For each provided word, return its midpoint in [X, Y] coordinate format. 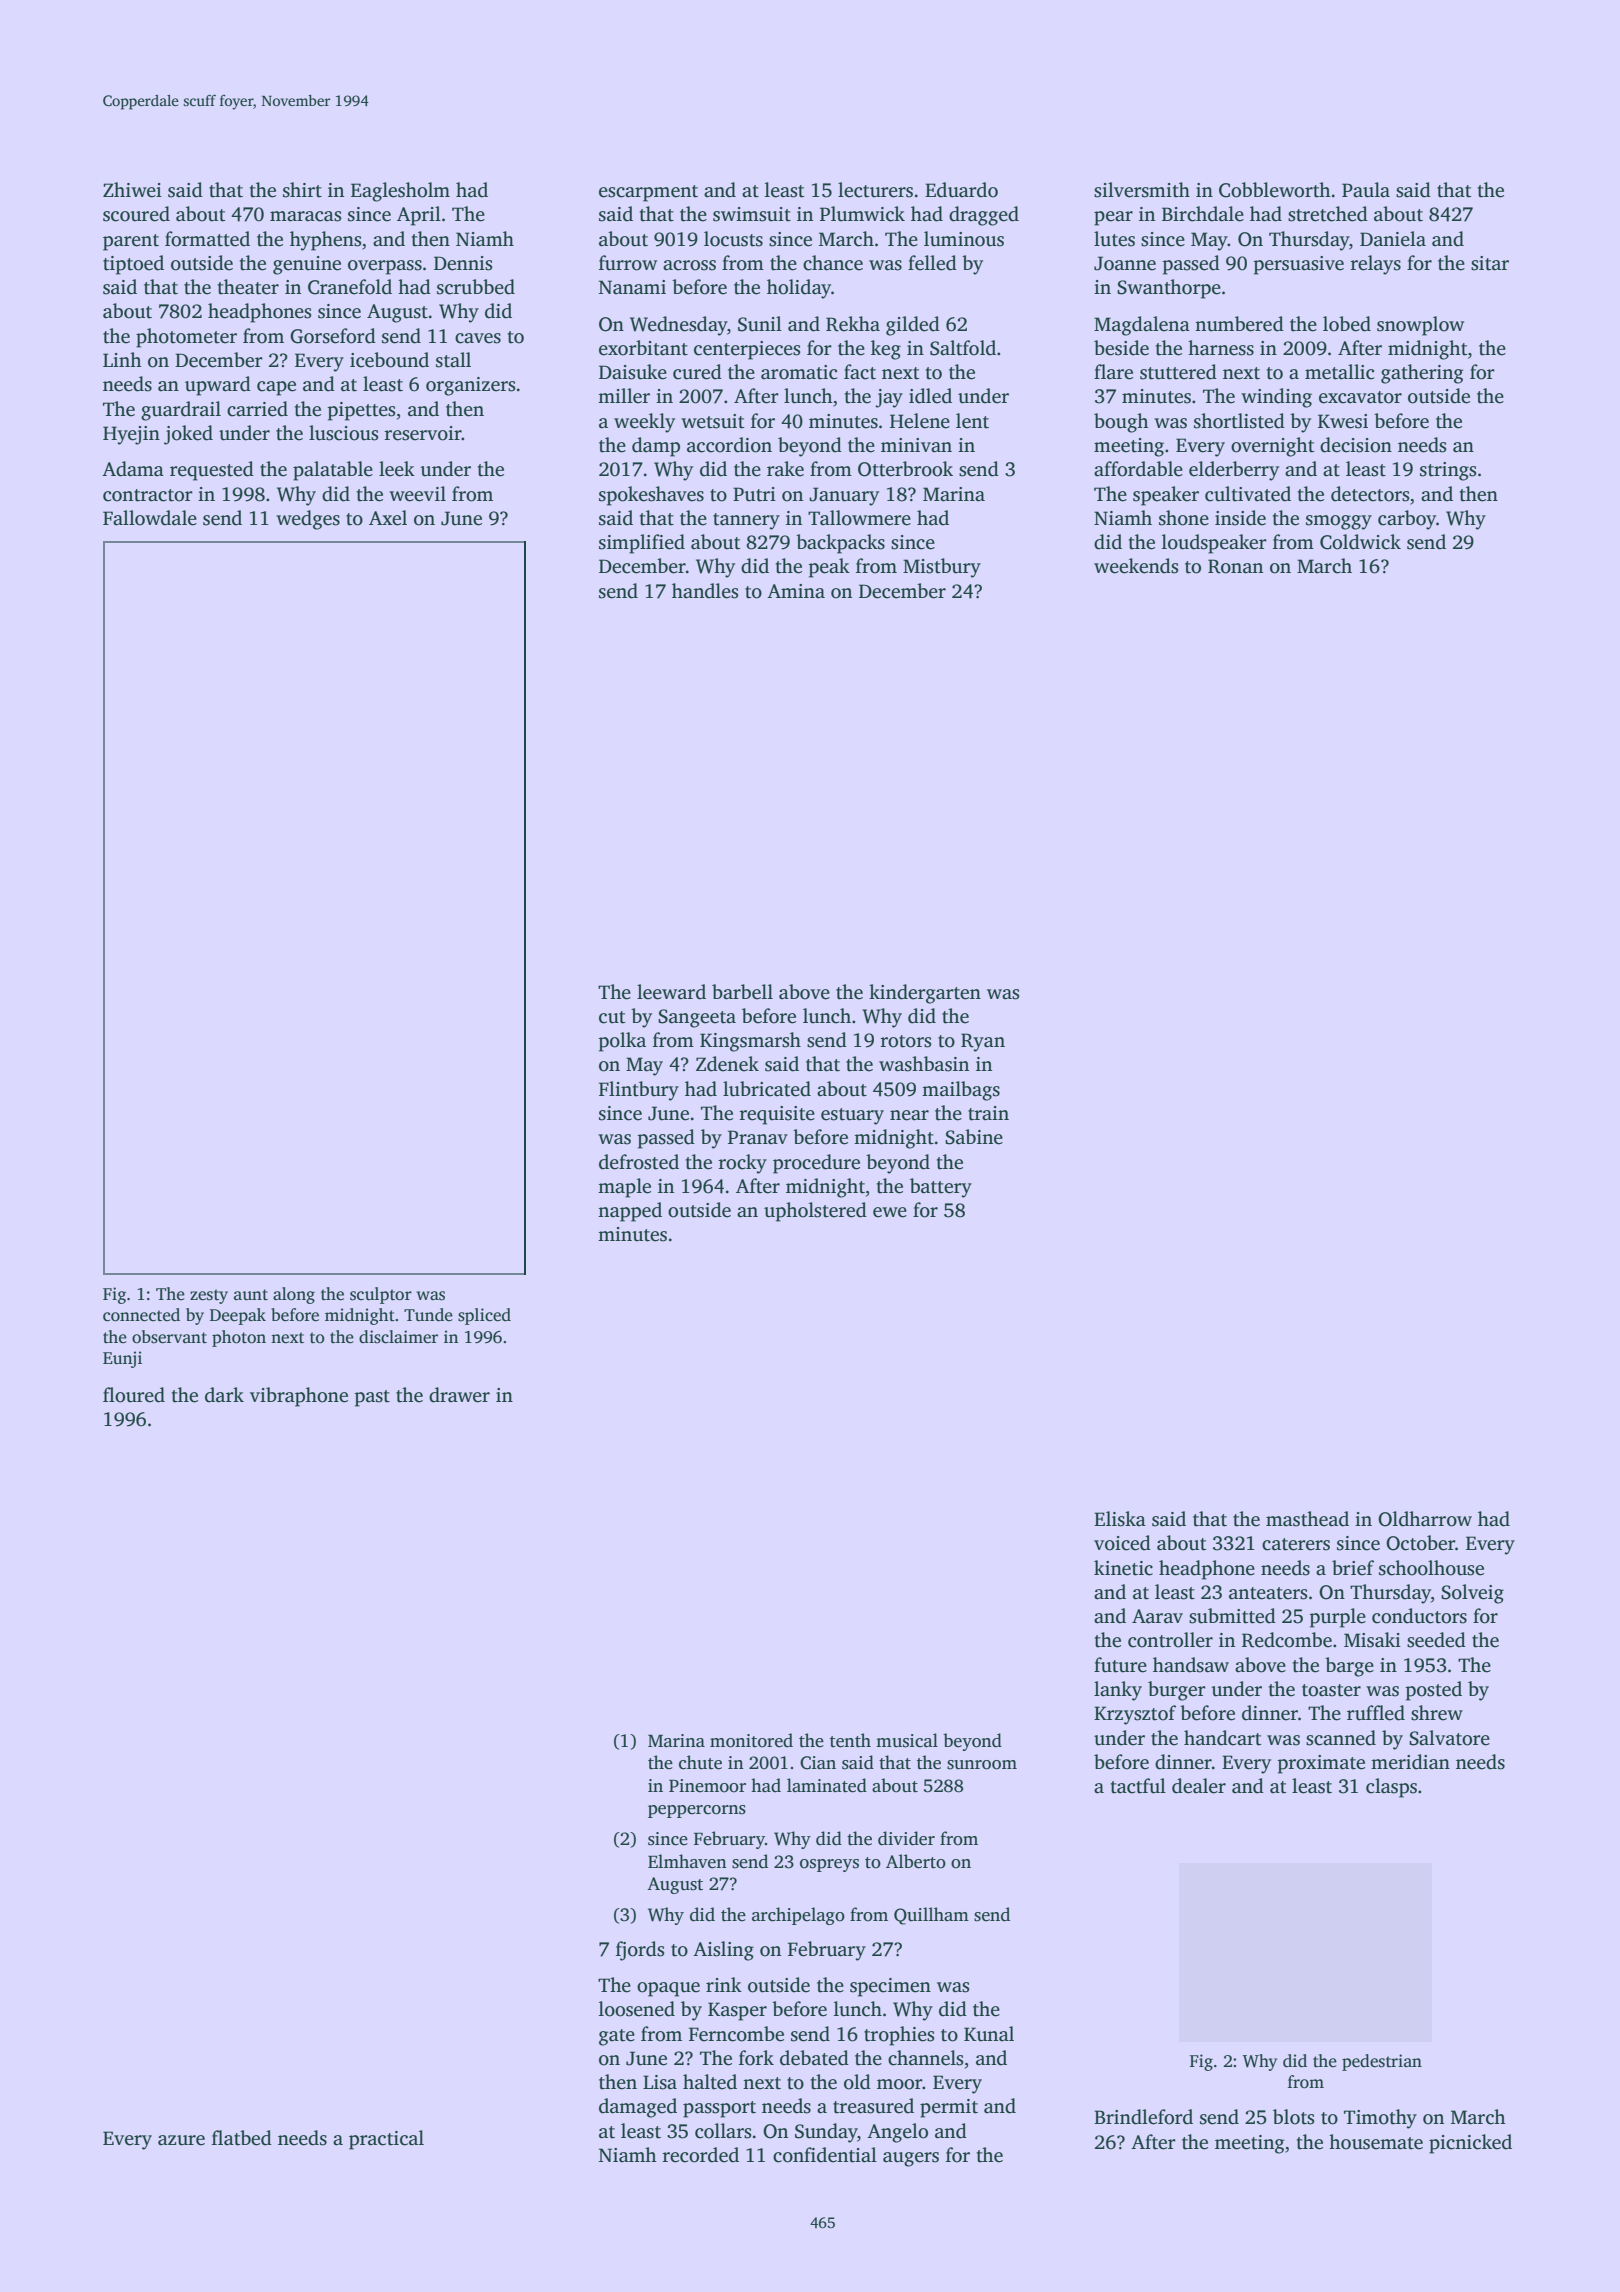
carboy [1407, 520]
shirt [302, 190]
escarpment [648, 193]
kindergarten [925, 994]
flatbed [242, 2138]
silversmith [1142, 190]
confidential [825, 2155]
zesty [209, 1296]
